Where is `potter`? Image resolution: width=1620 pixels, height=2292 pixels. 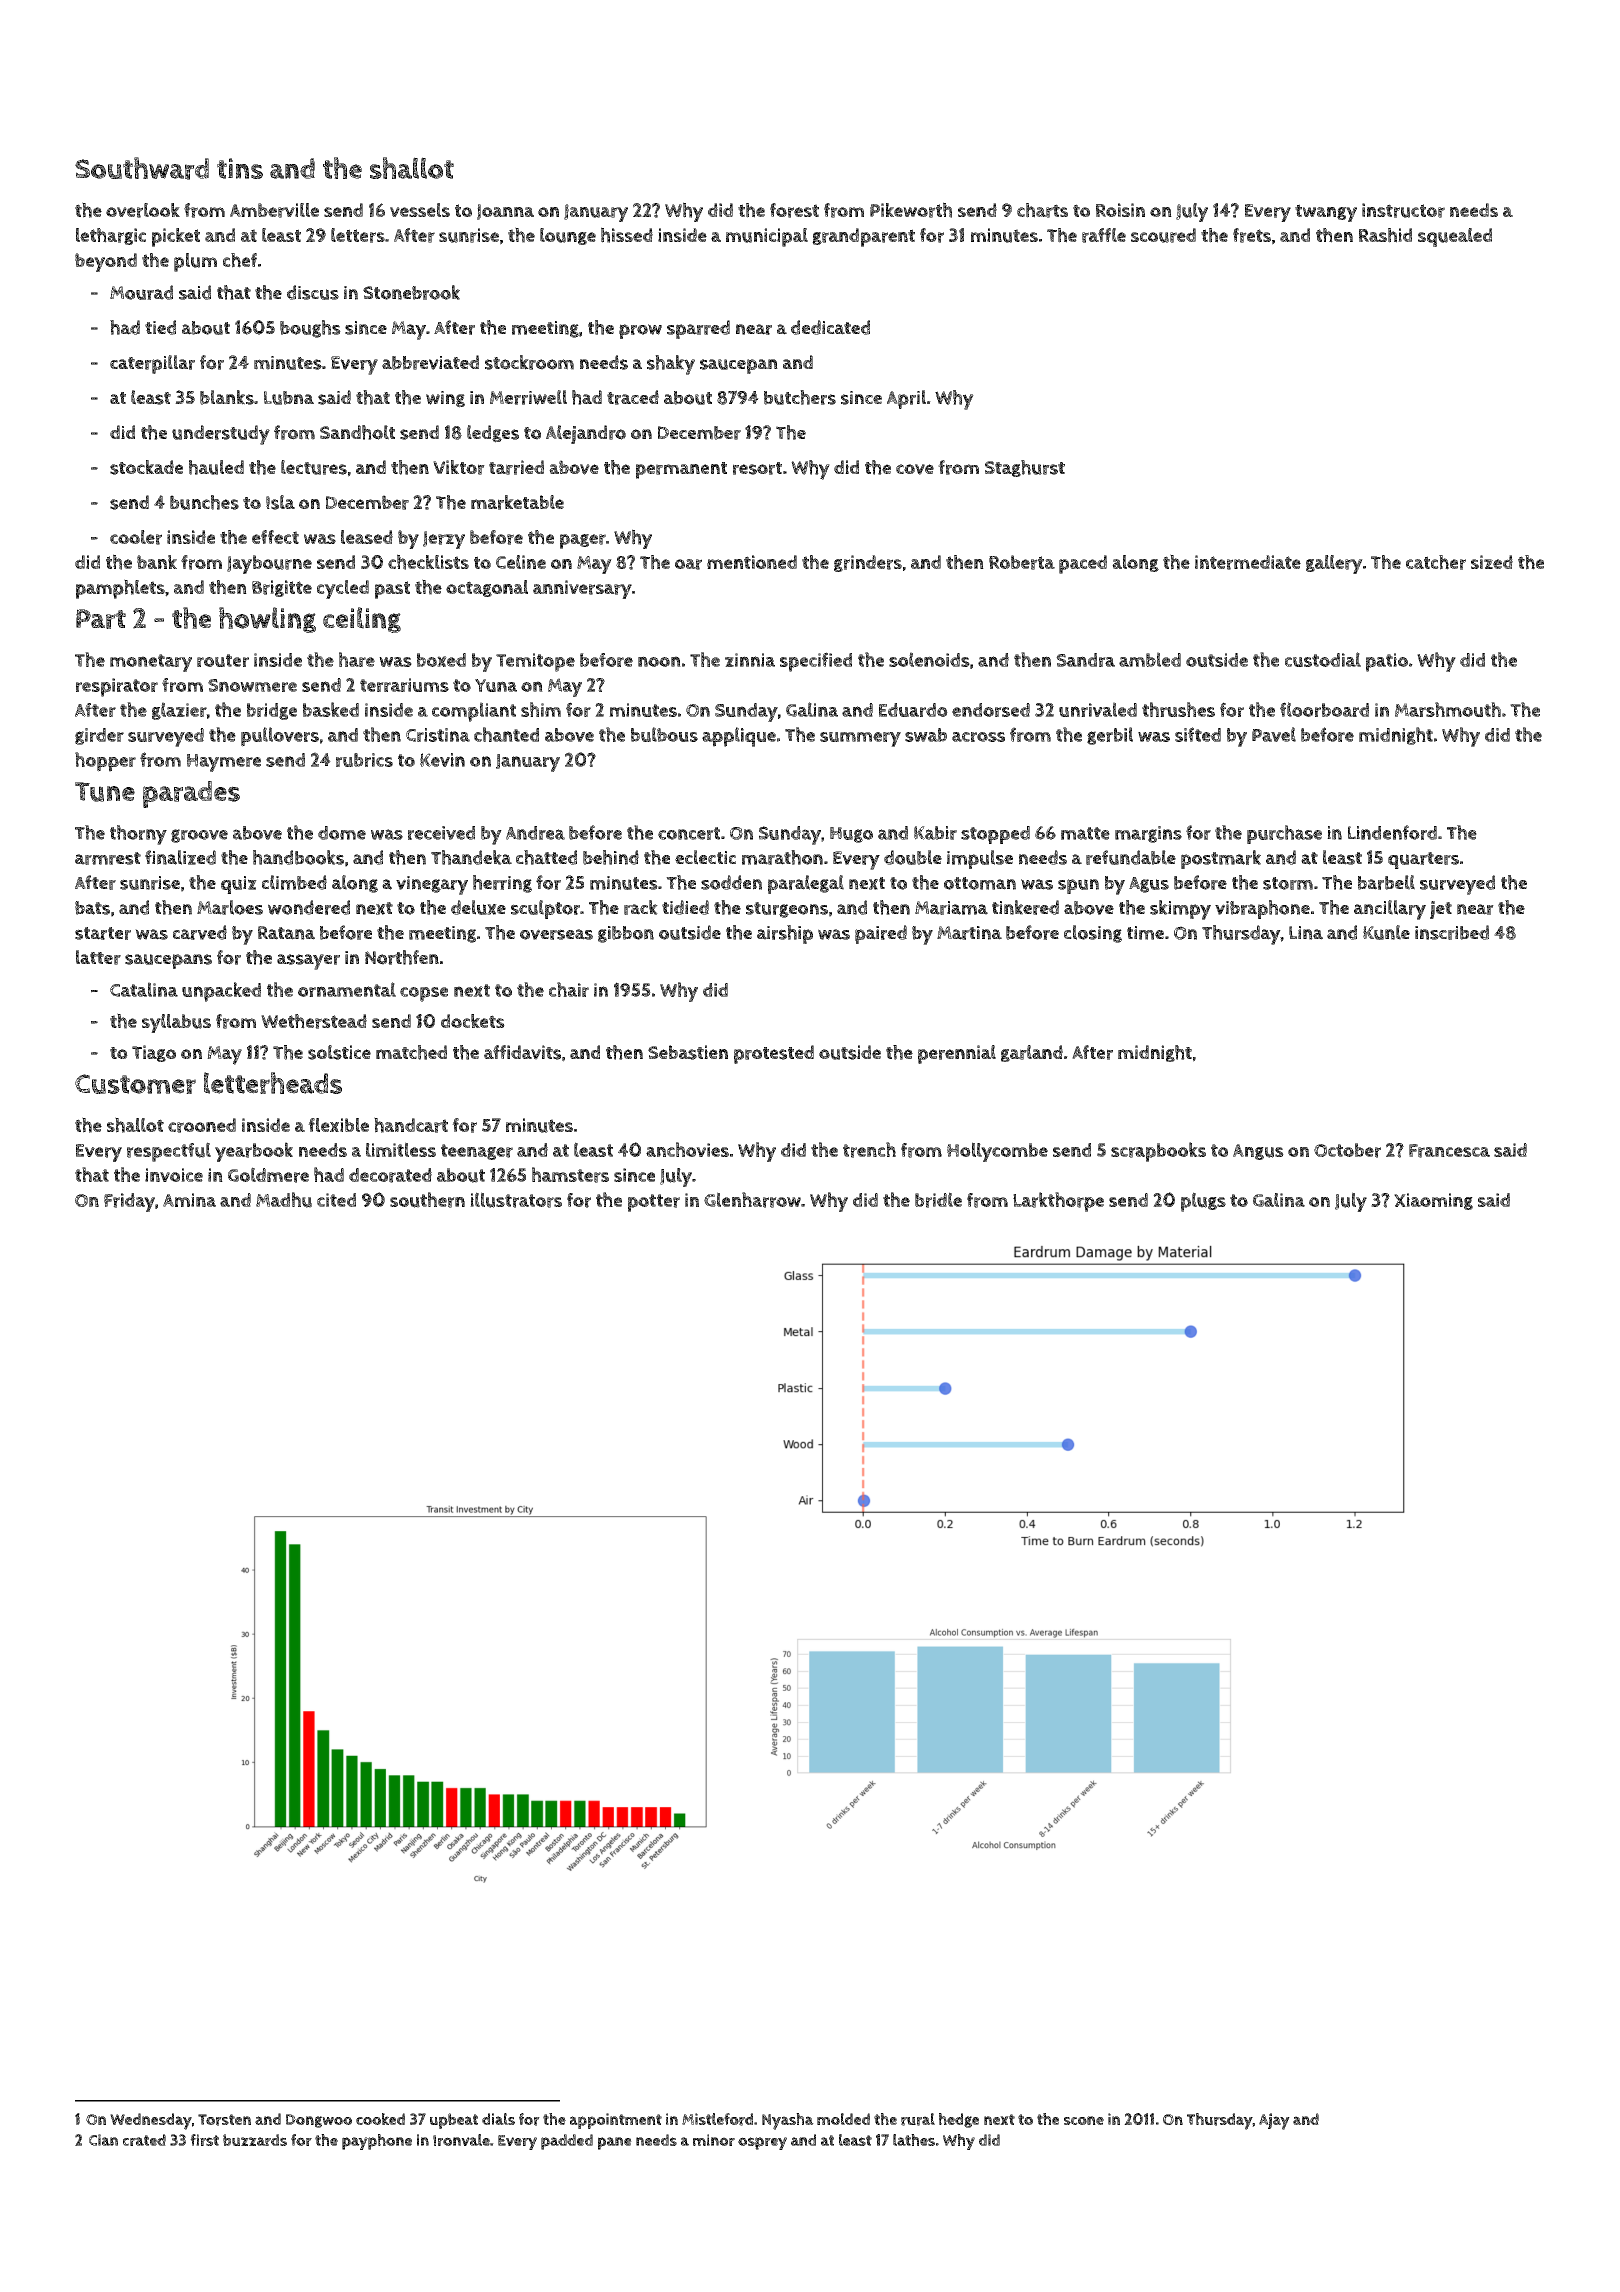 potter is located at coordinates (654, 1203).
